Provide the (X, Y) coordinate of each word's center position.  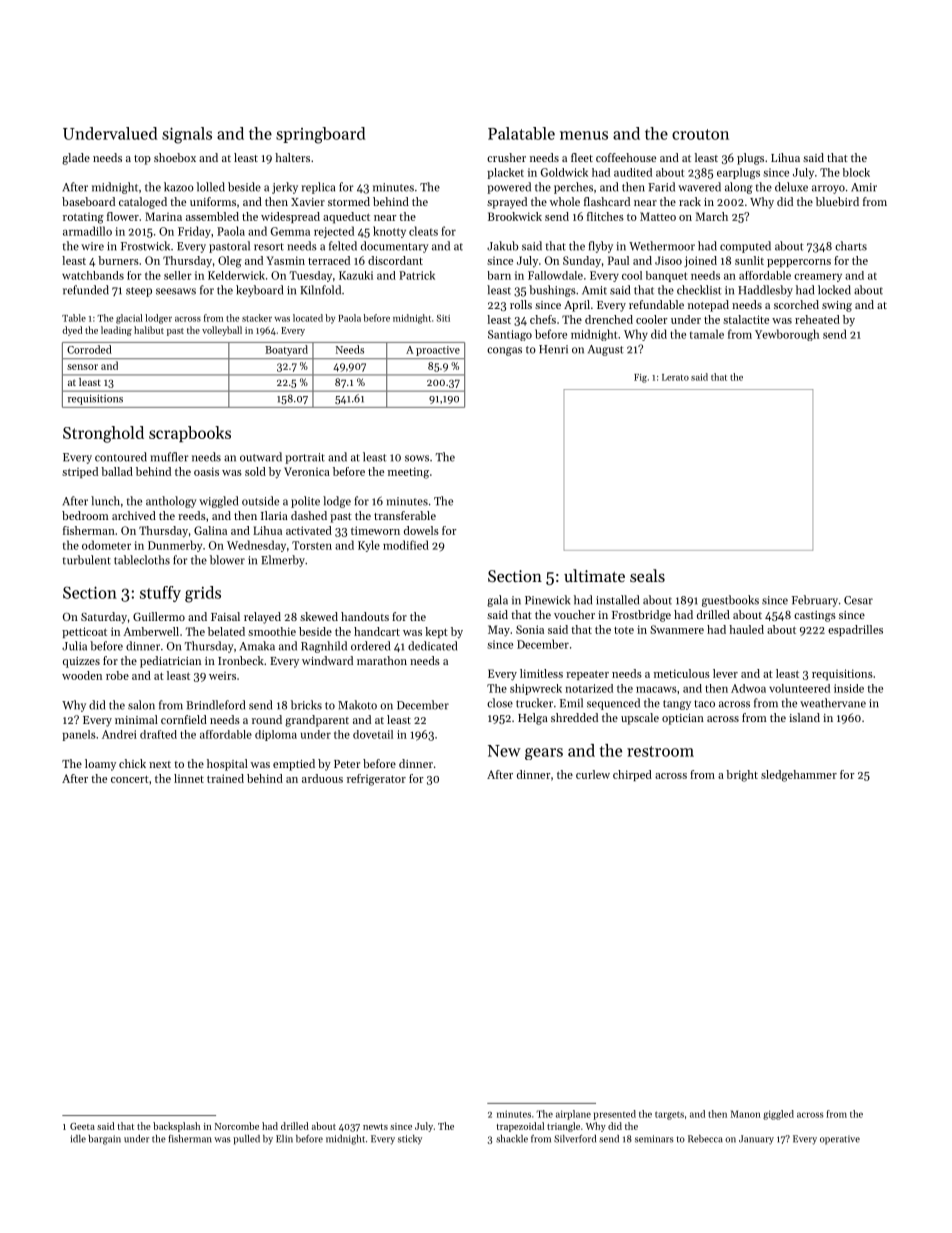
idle (78, 1139)
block (856, 172)
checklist (699, 290)
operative (840, 1140)
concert (130, 779)
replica (318, 188)
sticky (410, 1140)
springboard (320, 135)
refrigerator (376, 780)
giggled (778, 1115)
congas (504, 351)
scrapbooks (190, 434)
